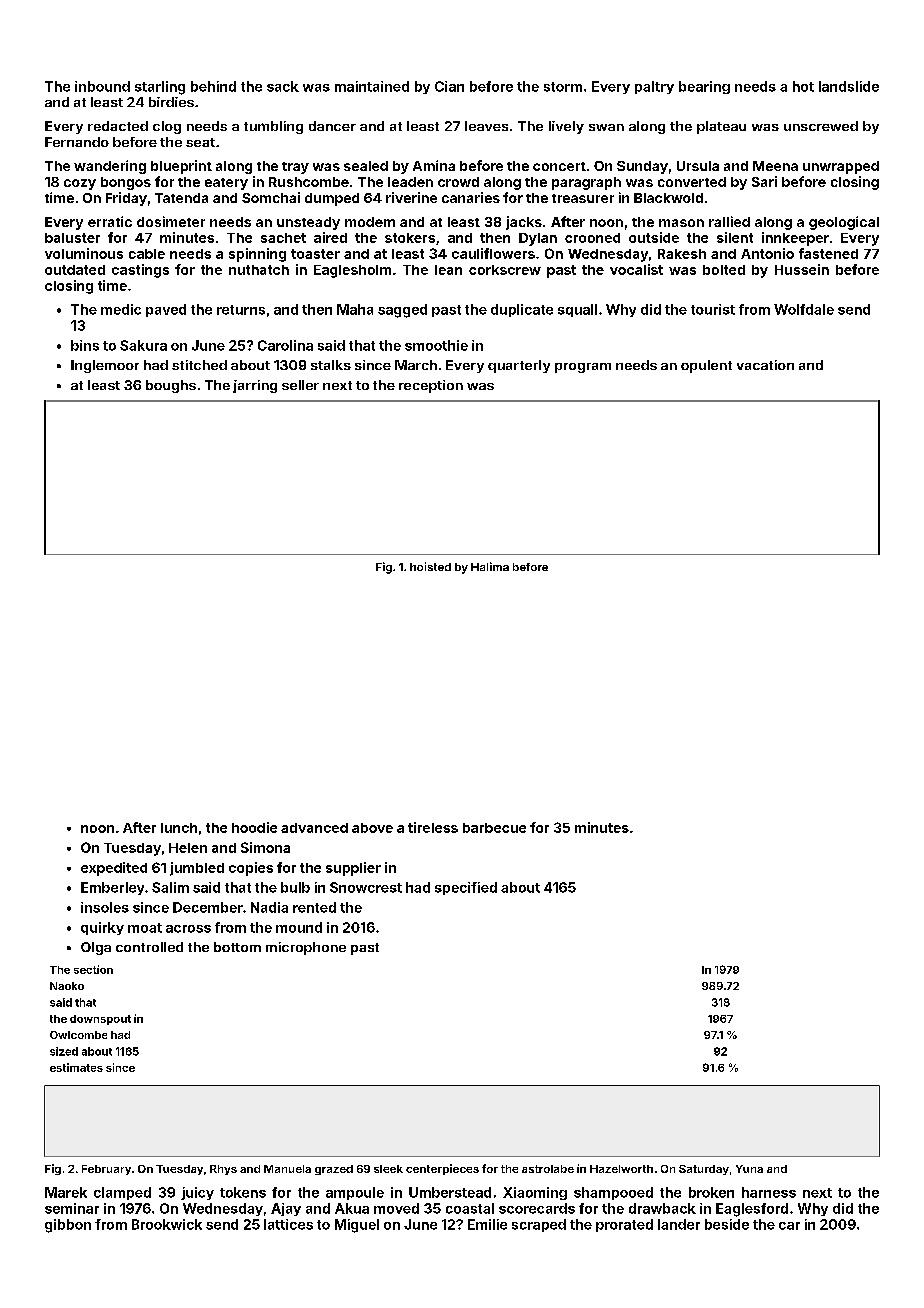 This screenshot has width=924, height=1308. Describe the element at coordinates (765, 365) in the screenshot. I see `vacation` at that location.
